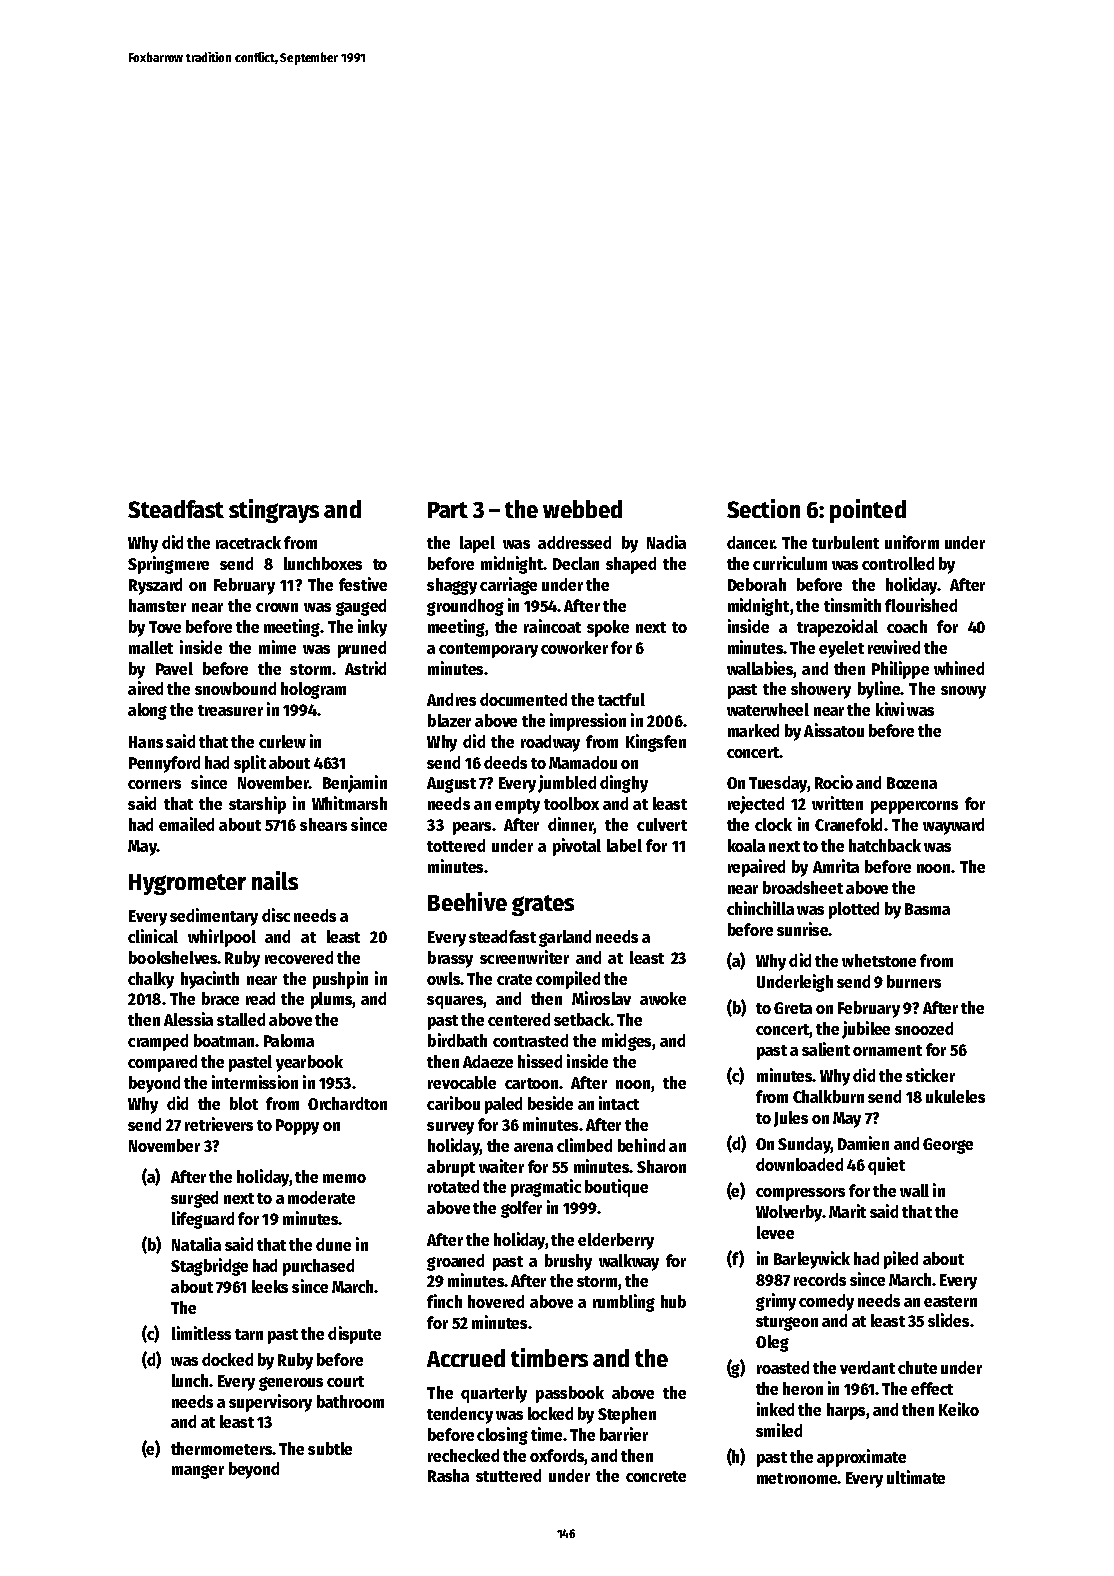 The width and height of the screenshot is (1114, 1576). What do you see at coordinates (291, 1384) in the screenshot?
I see `generous` at bounding box center [291, 1384].
